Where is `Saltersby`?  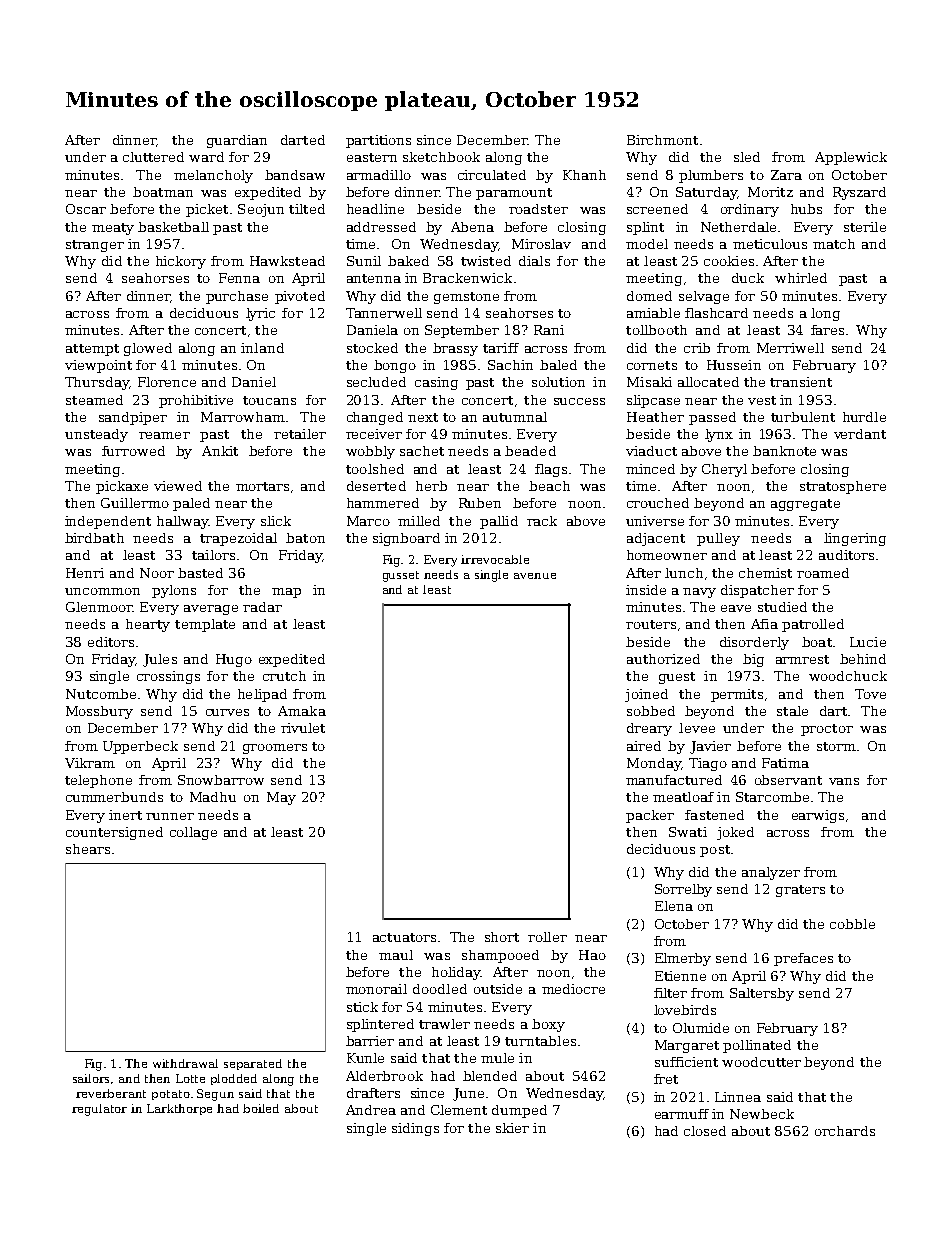 Saltersby is located at coordinates (762, 994).
